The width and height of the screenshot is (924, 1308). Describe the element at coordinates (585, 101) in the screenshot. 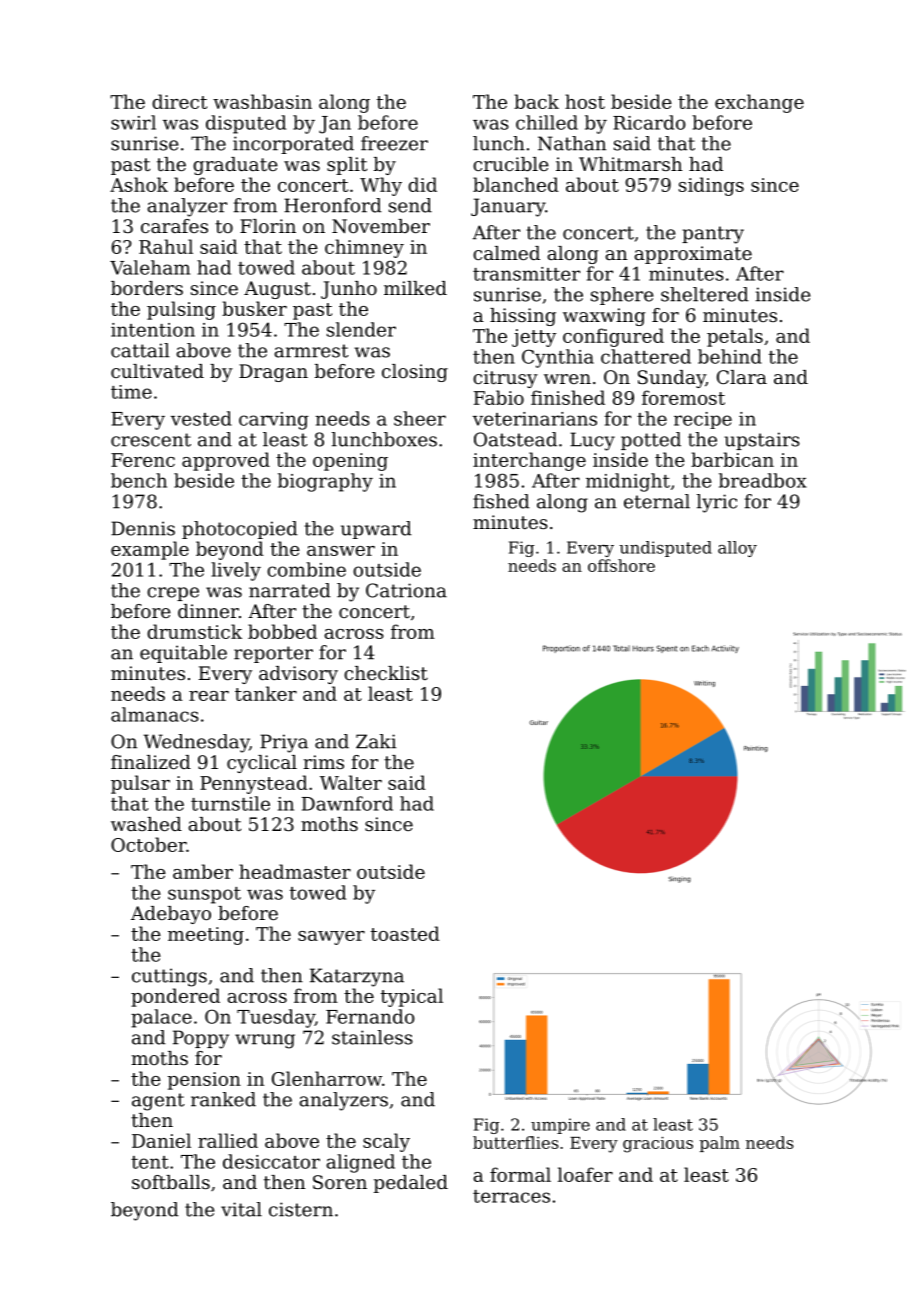

I see `host` at that location.
